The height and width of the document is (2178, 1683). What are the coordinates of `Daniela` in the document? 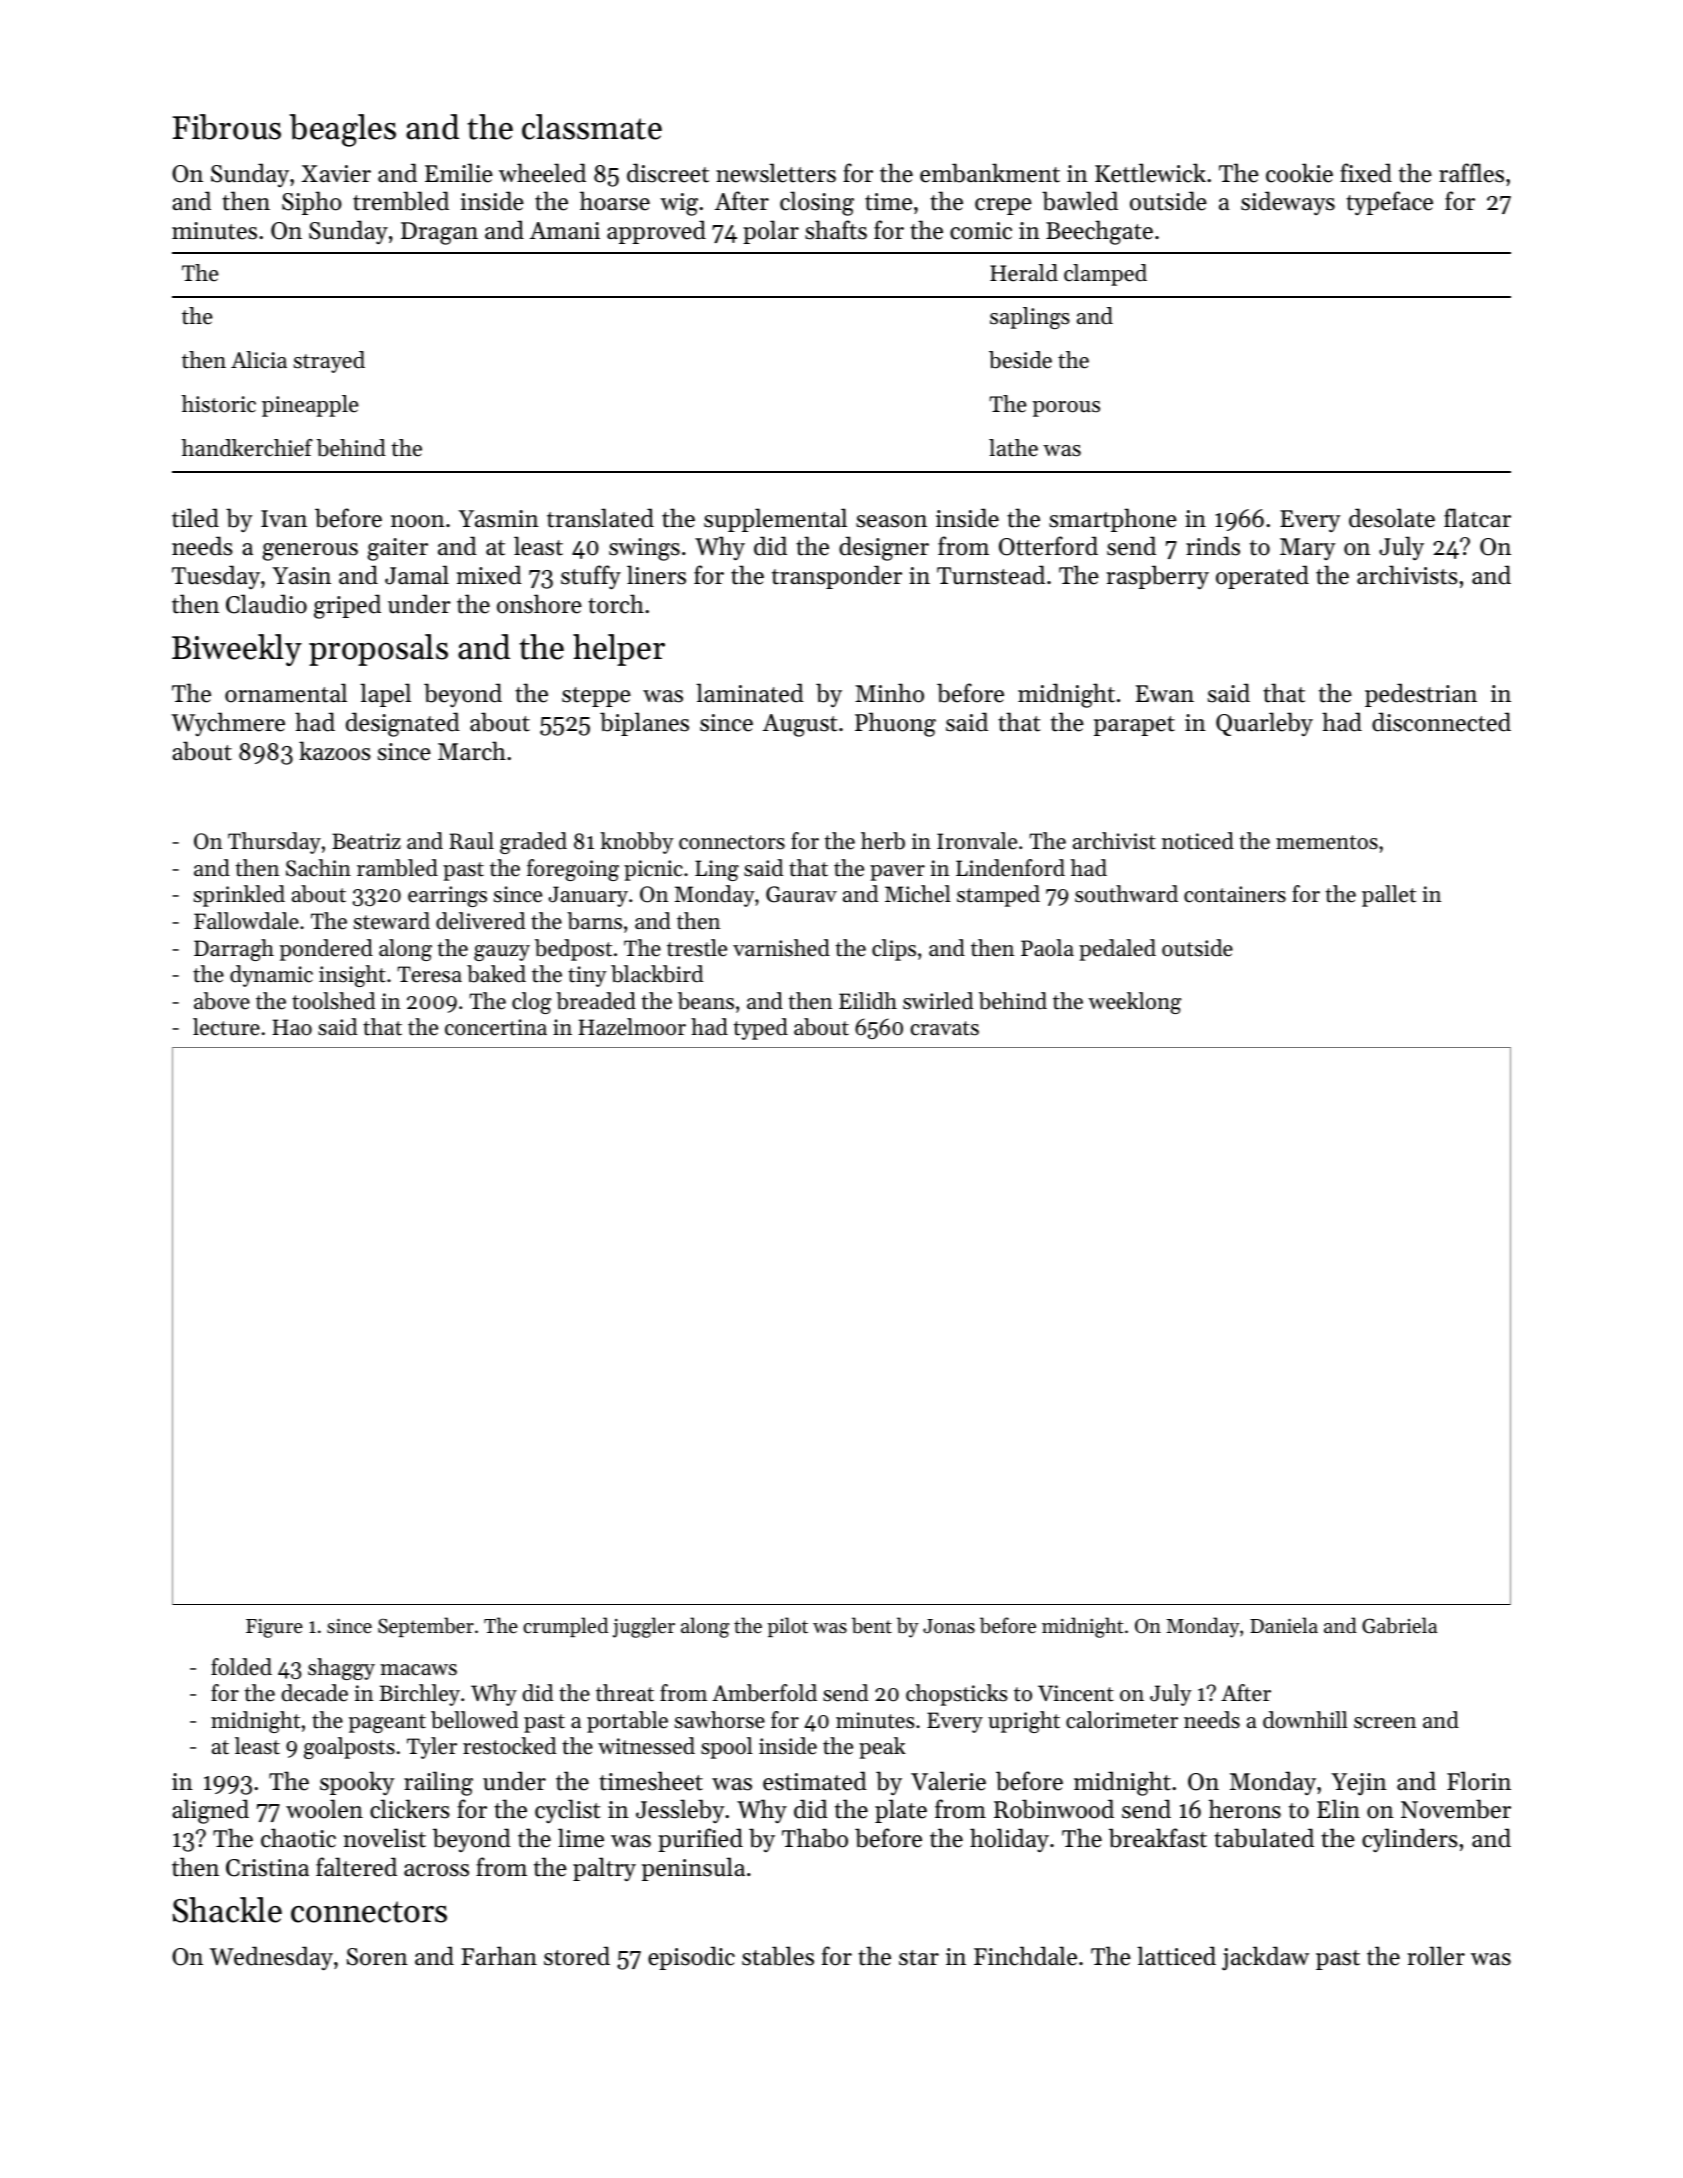 It's located at (1284, 1625).
